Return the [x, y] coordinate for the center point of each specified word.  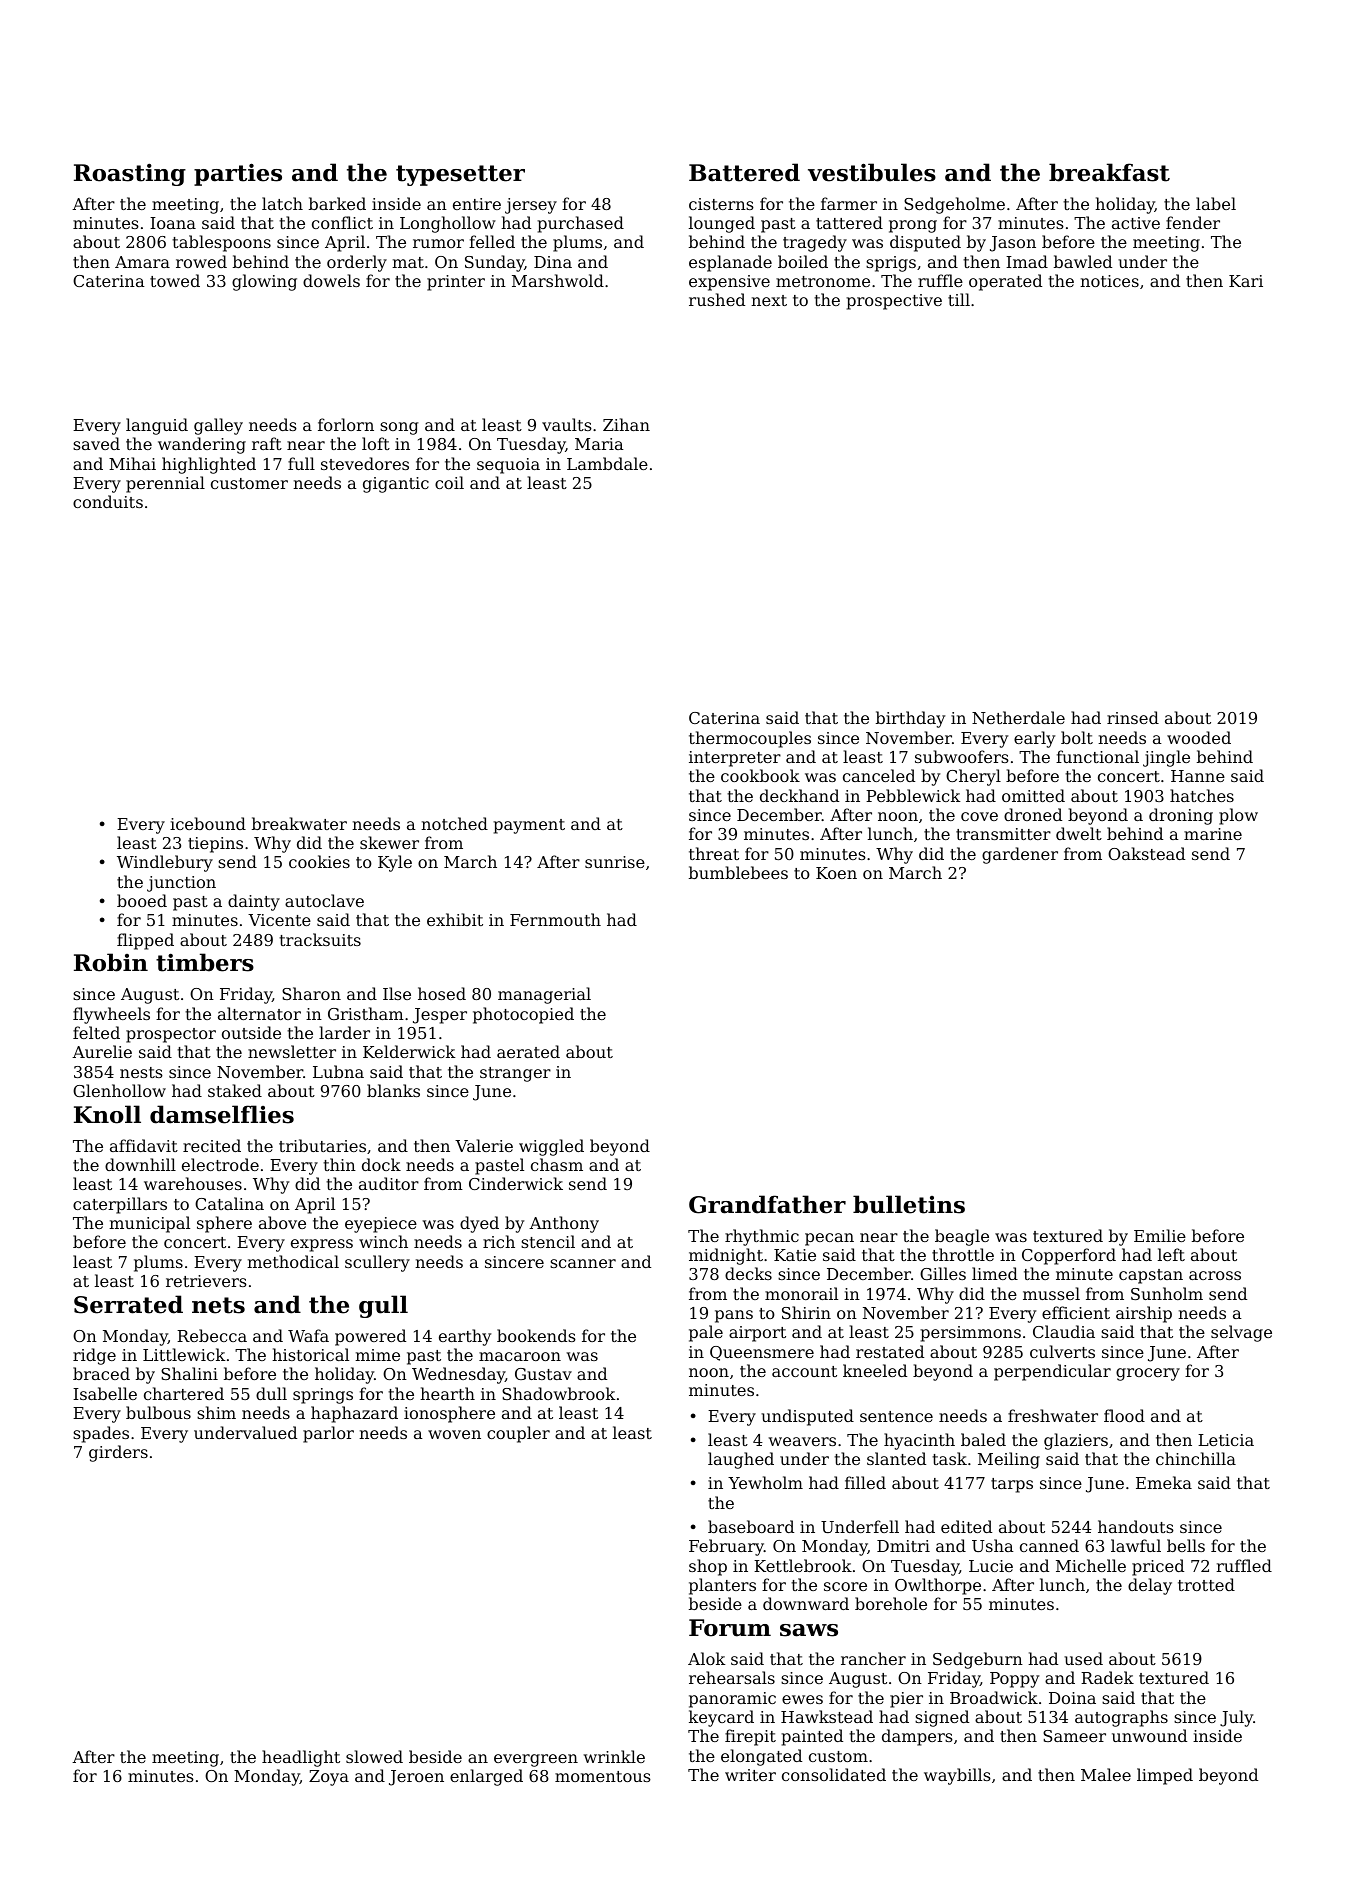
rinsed [1133, 717]
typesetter [460, 175]
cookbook [760, 775]
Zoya [329, 1778]
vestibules [872, 172]
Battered [744, 172]
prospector [171, 1035]
